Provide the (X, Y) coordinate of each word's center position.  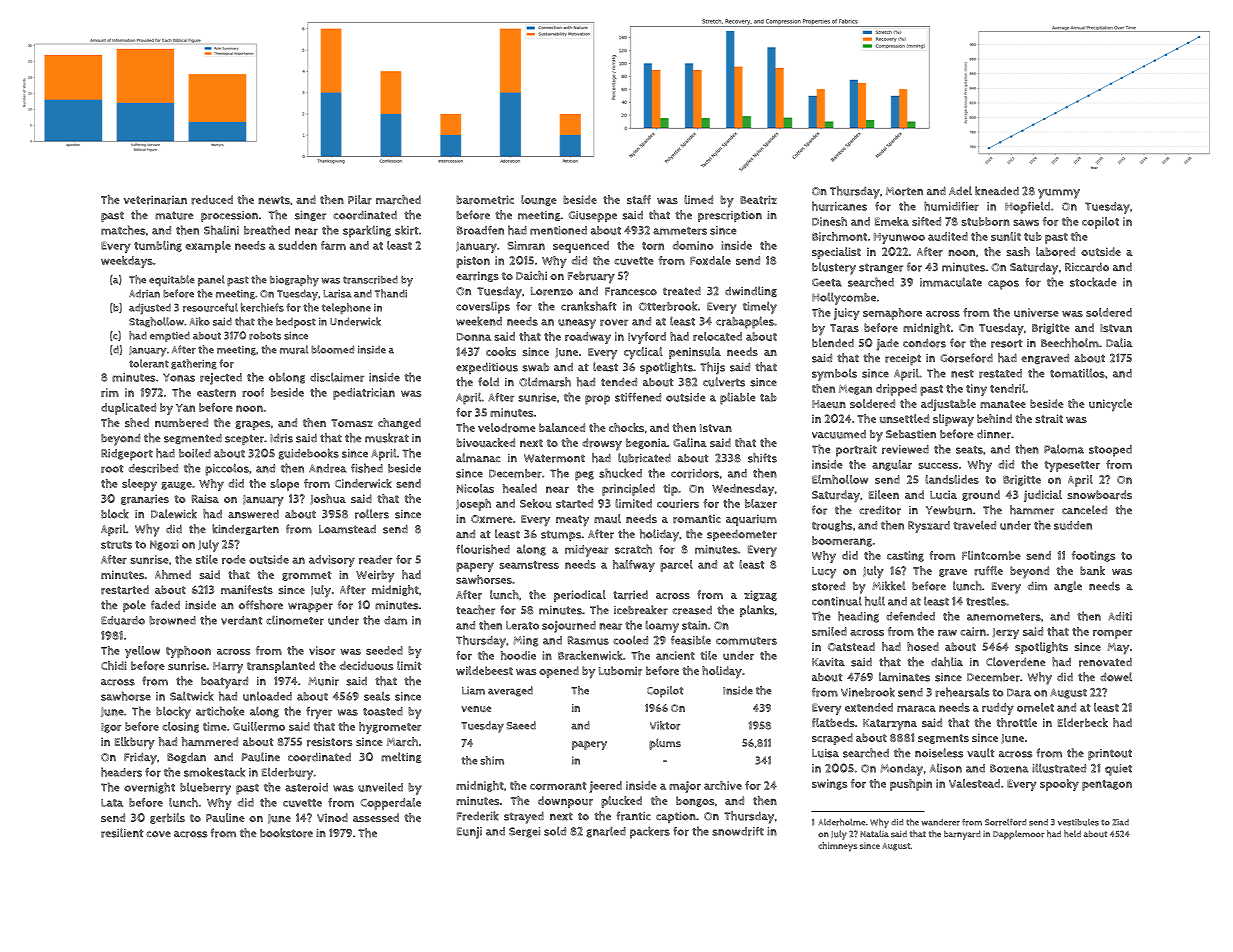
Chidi (113, 665)
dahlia (947, 662)
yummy (1059, 194)
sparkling (367, 231)
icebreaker (641, 610)
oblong (287, 378)
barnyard (962, 835)
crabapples (745, 322)
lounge (539, 200)
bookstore (286, 833)
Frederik (478, 816)
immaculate (951, 282)
